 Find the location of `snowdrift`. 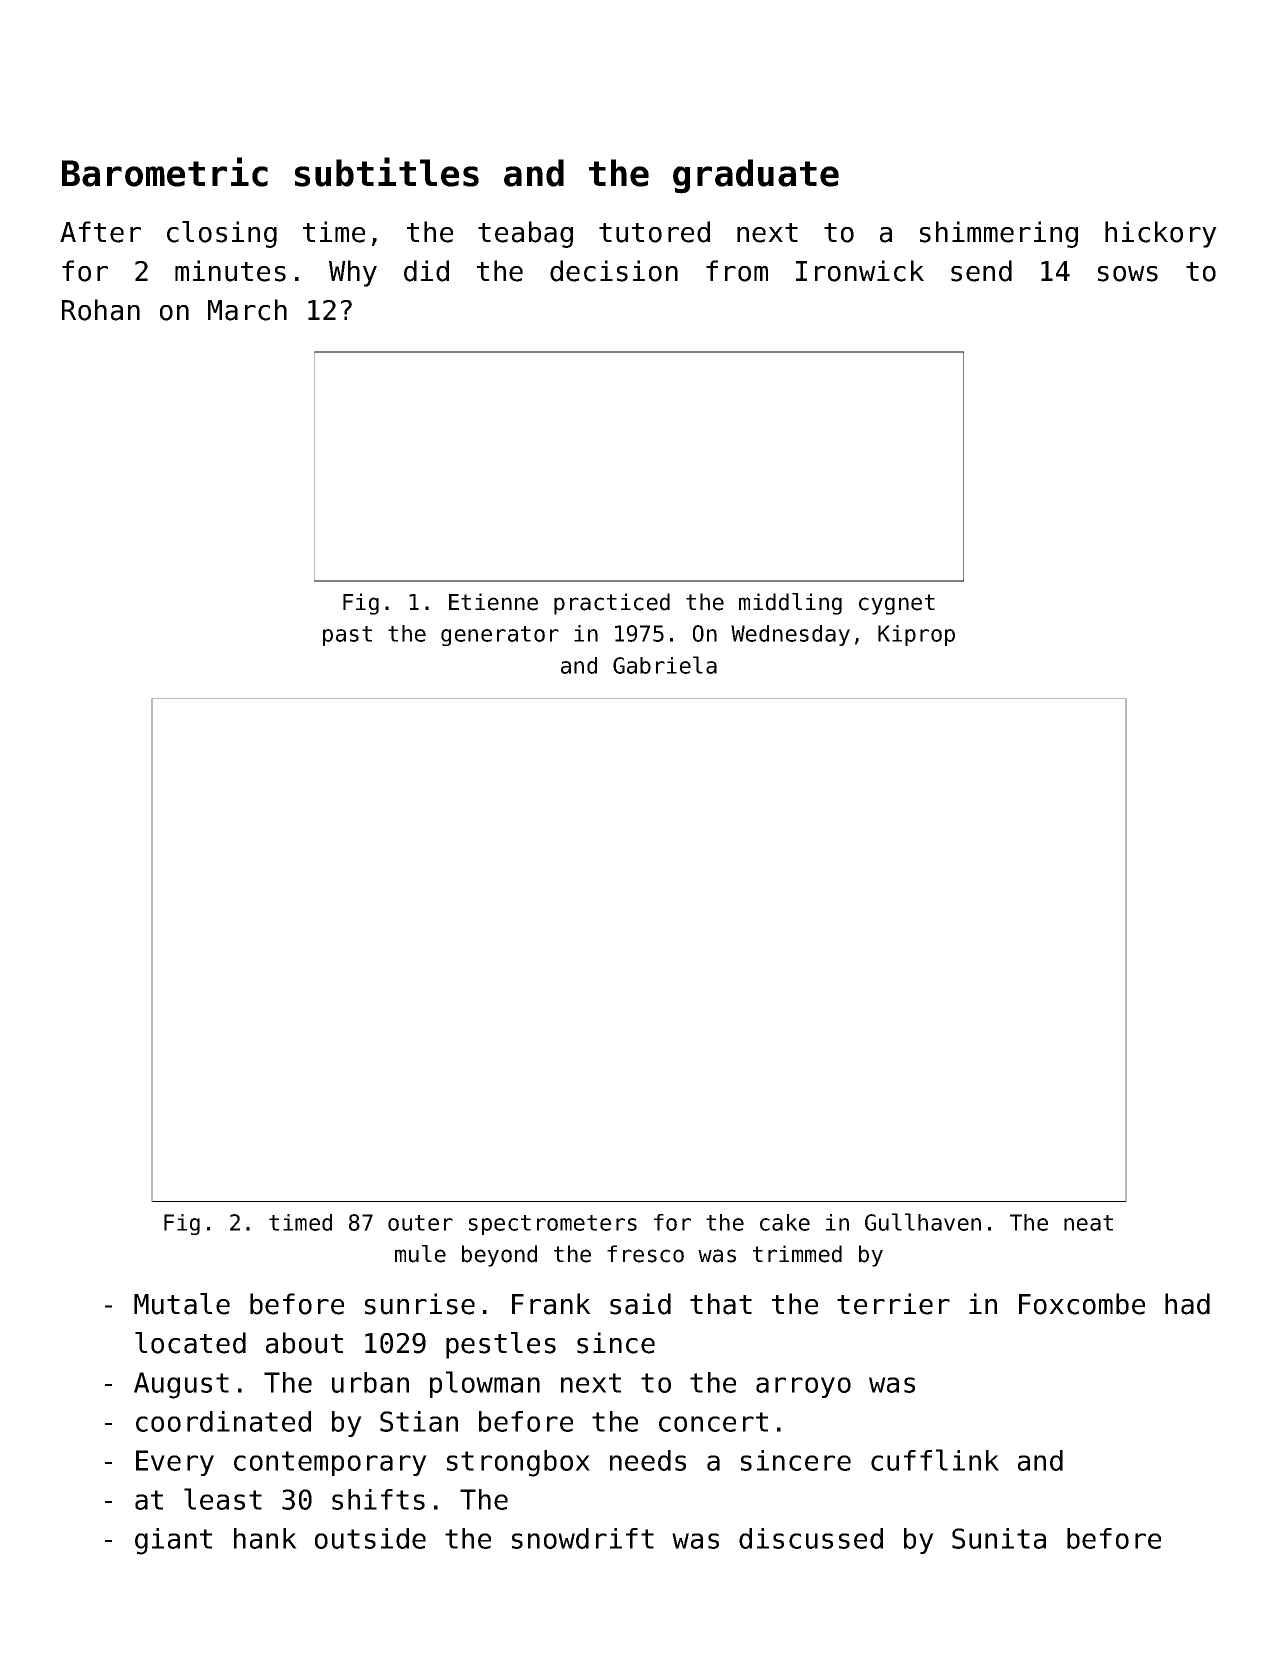

snowdrift is located at coordinates (583, 1538).
